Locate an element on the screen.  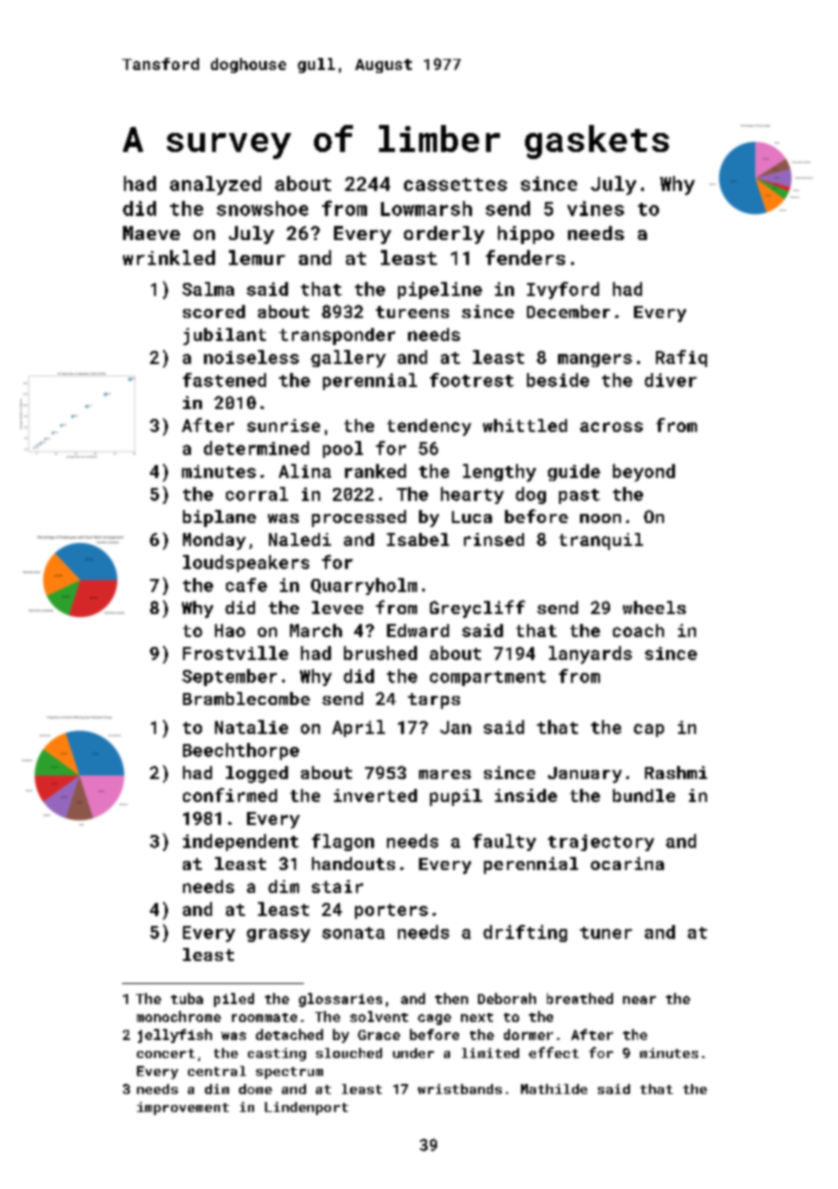
Mathilde is located at coordinates (554, 1089).
